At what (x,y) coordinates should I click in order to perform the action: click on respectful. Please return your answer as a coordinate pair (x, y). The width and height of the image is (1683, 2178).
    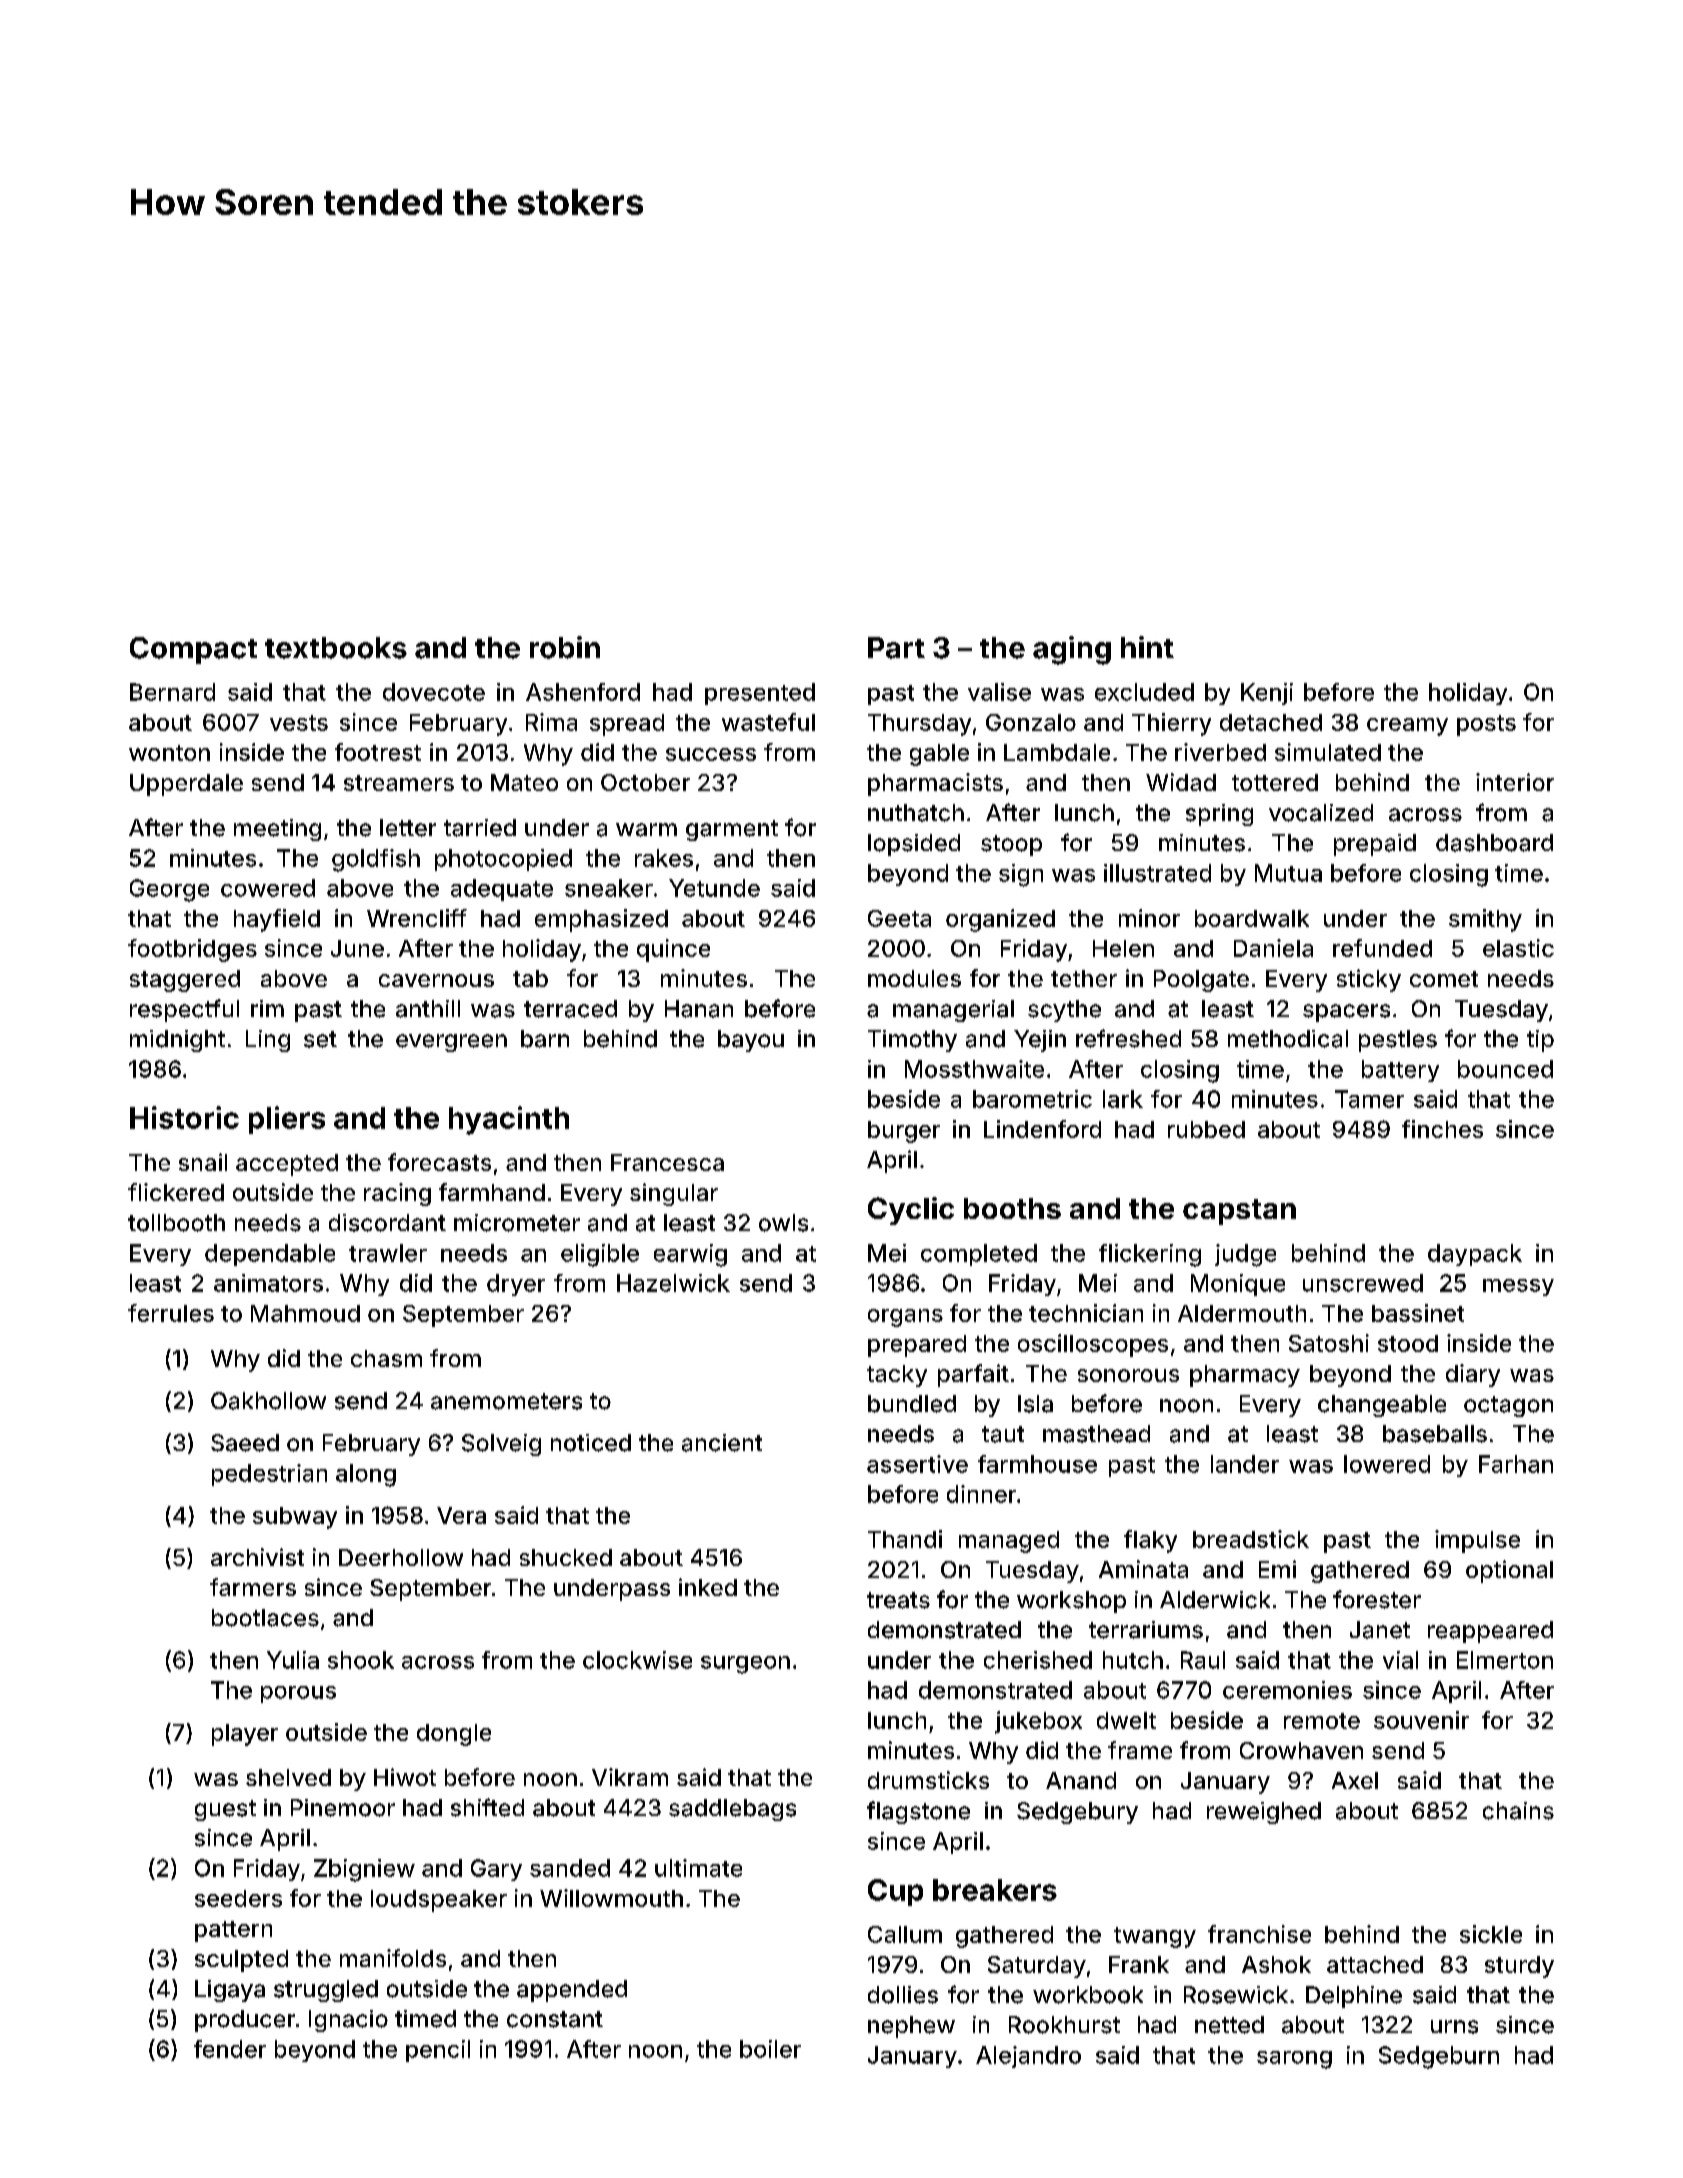
    Looking at the image, I should click on (184, 1010).
